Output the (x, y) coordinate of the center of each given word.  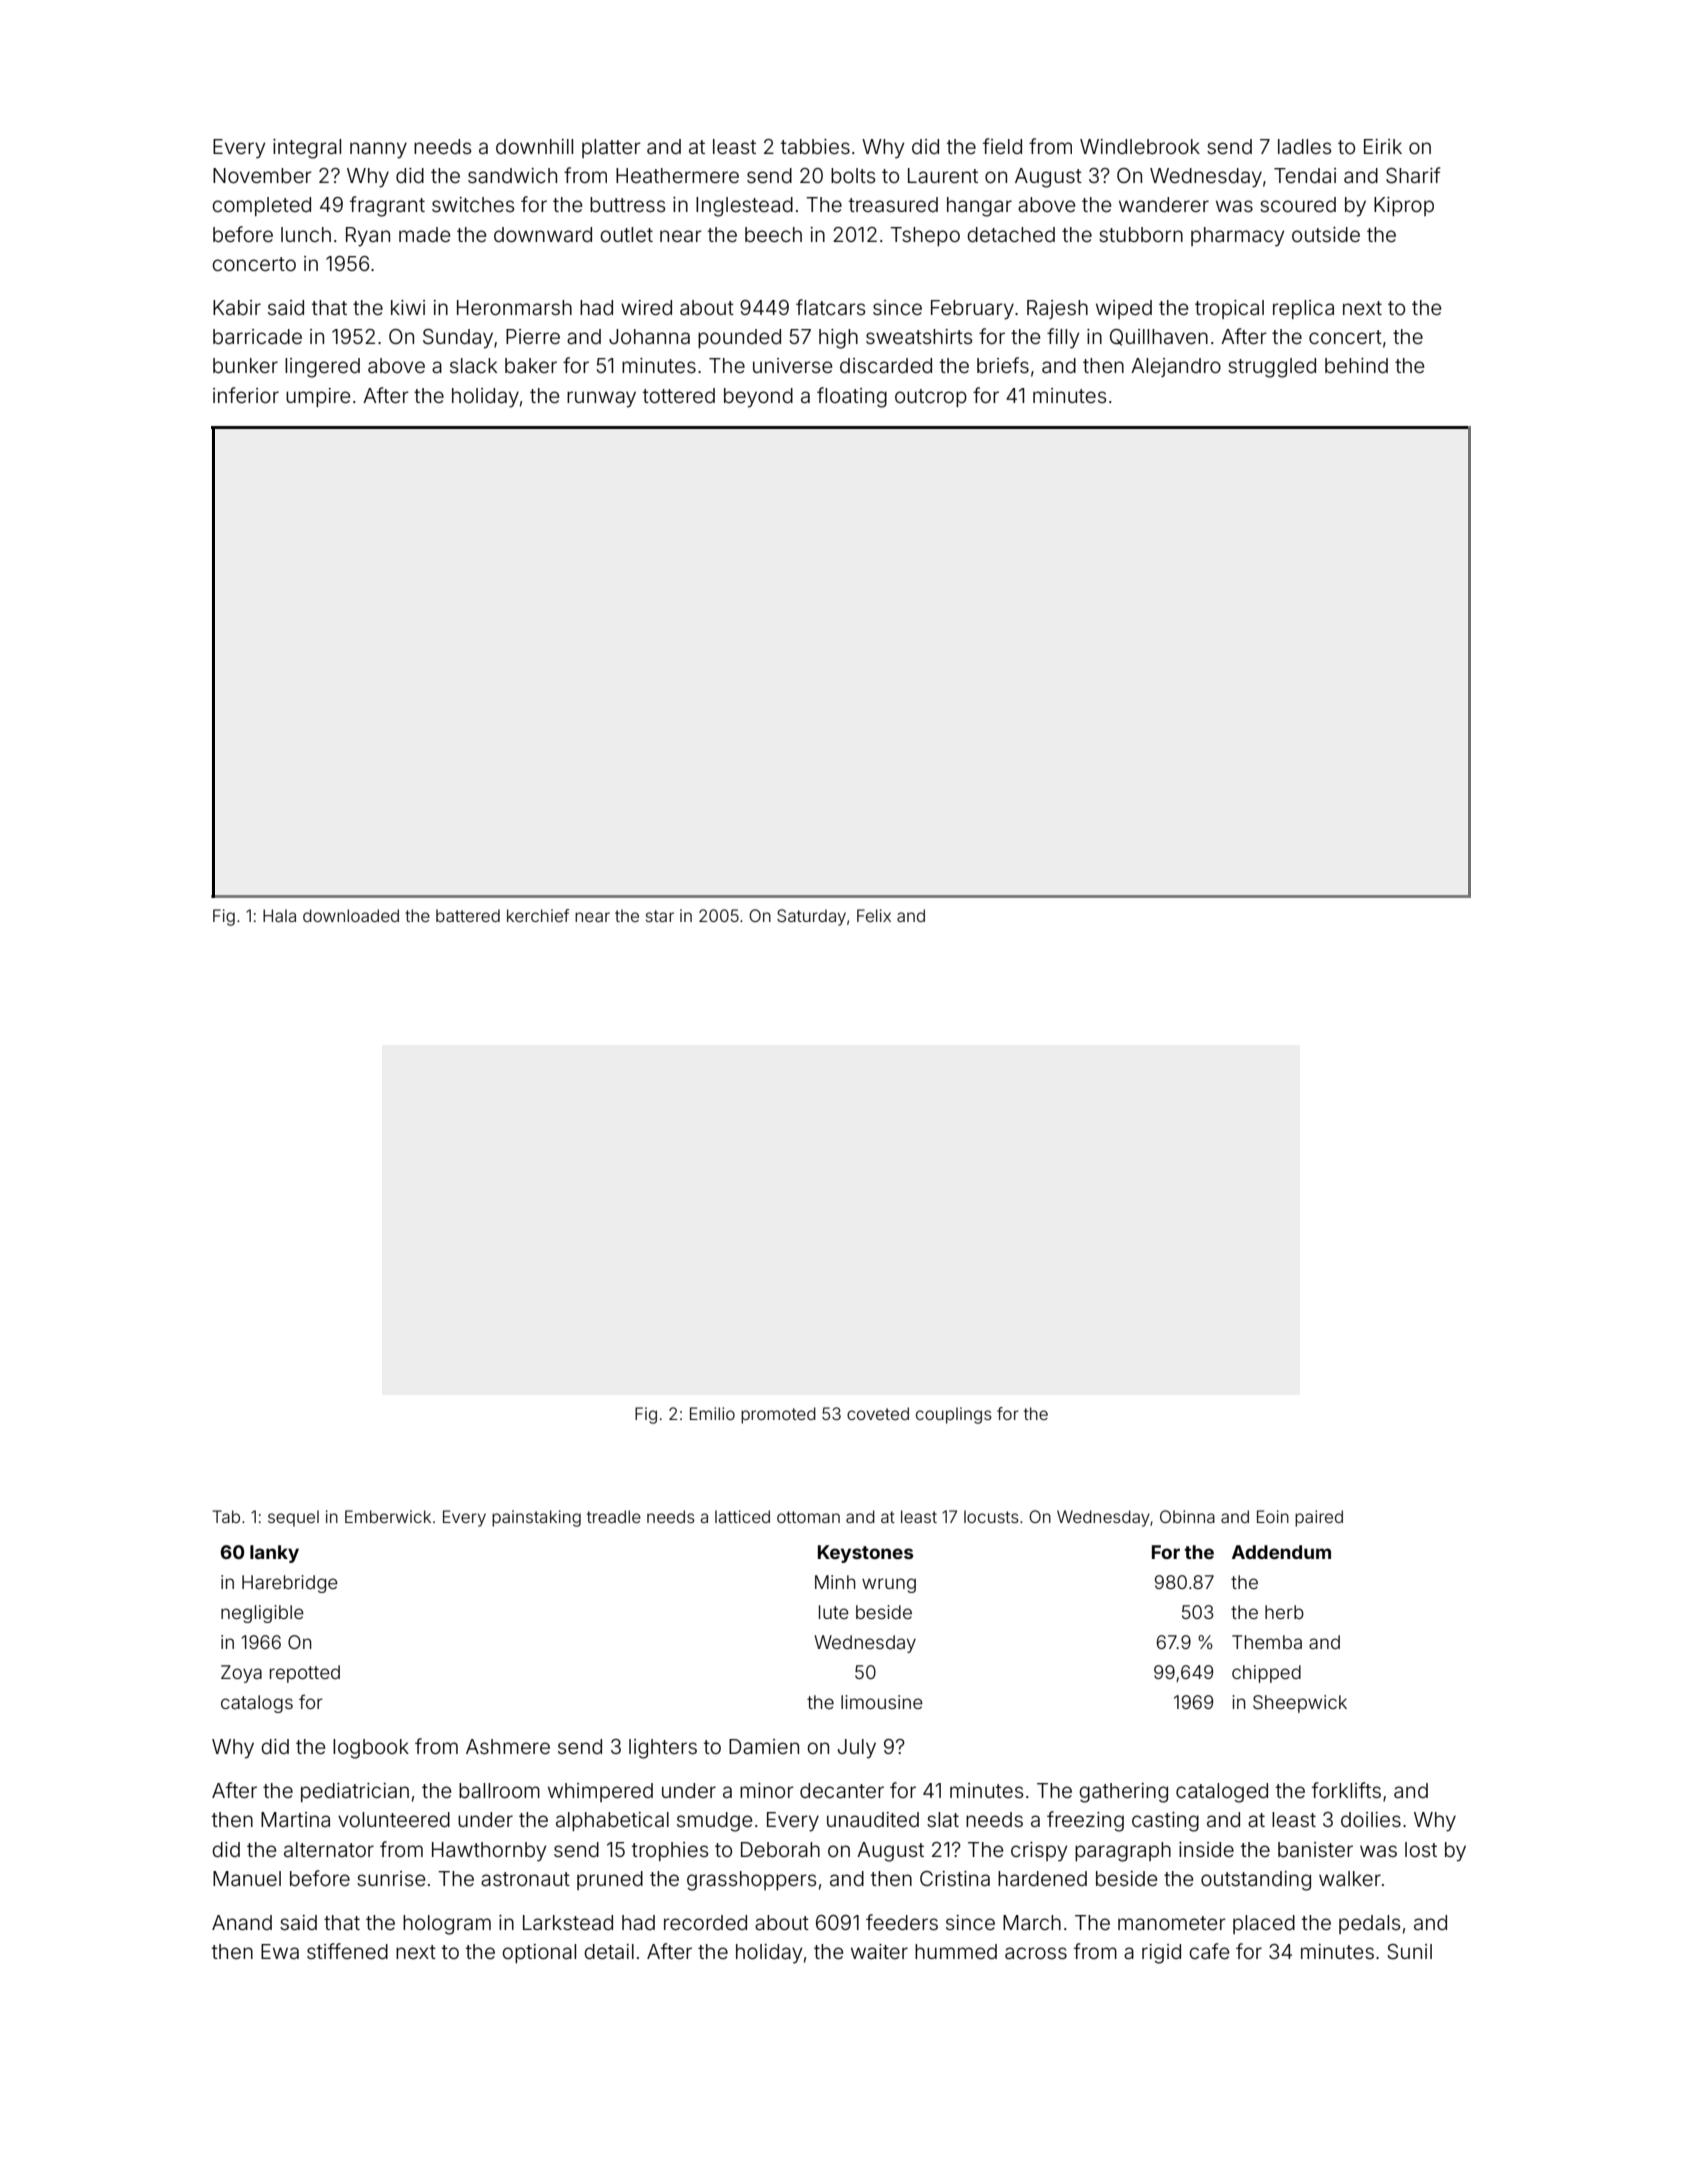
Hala (279, 915)
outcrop (931, 398)
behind (1356, 365)
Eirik (1383, 146)
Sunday (458, 339)
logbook (371, 1749)
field (1002, 146)
